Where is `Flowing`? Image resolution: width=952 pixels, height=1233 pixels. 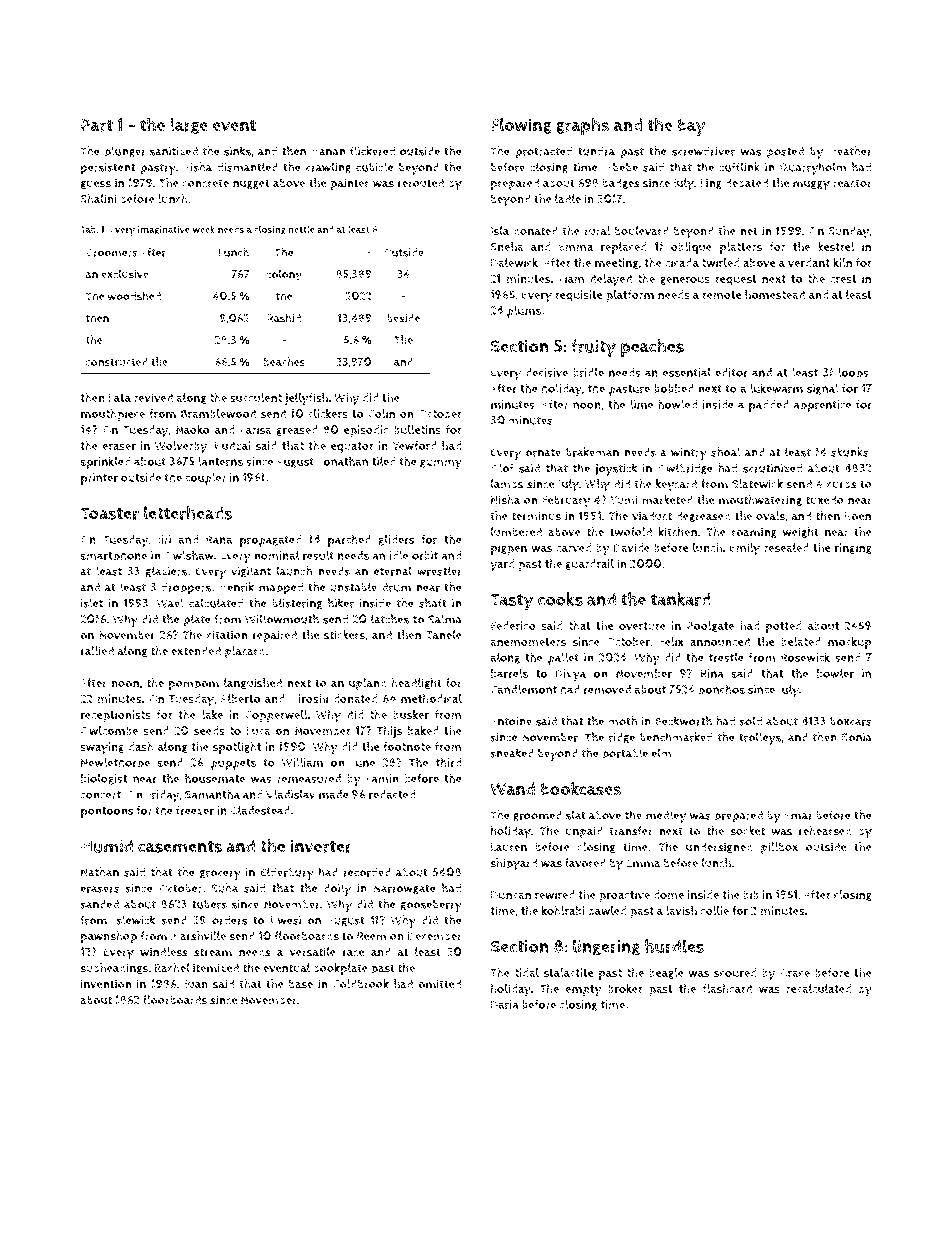
Flowing is located at coordinates (521, 126).
